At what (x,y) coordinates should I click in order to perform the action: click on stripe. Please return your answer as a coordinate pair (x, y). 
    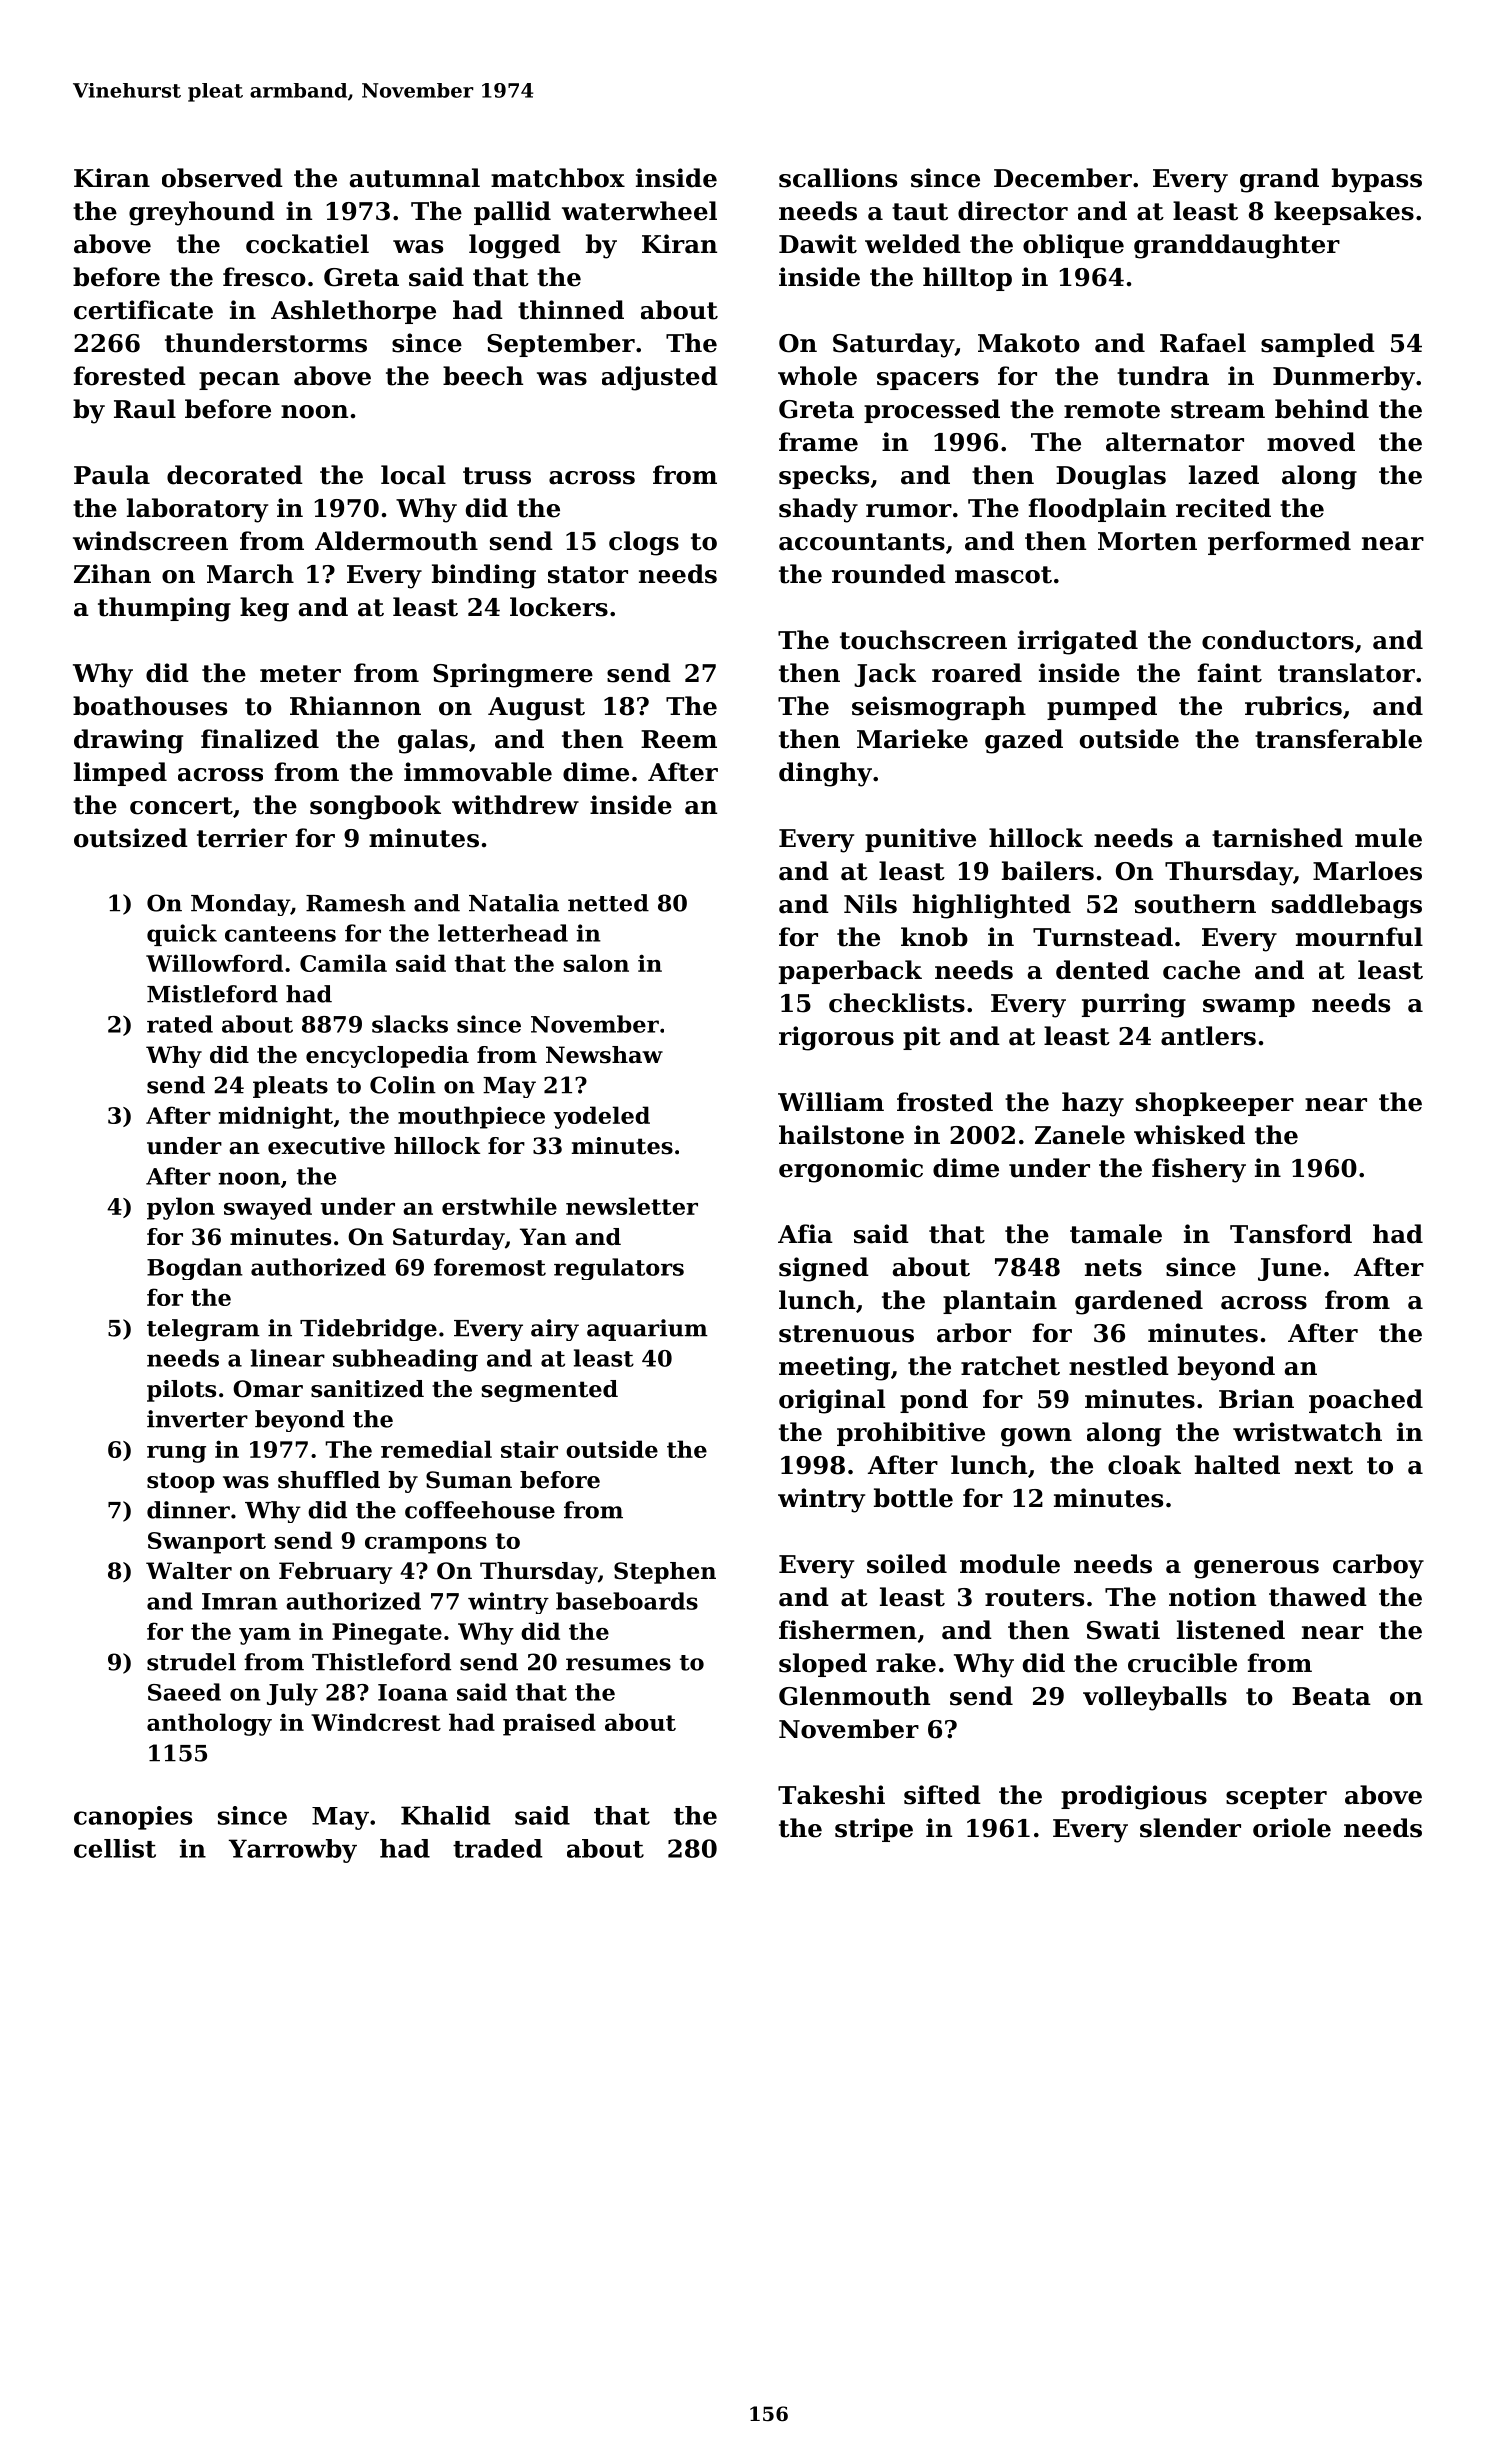
    Looking at the image, I should click on (874, 1830).
